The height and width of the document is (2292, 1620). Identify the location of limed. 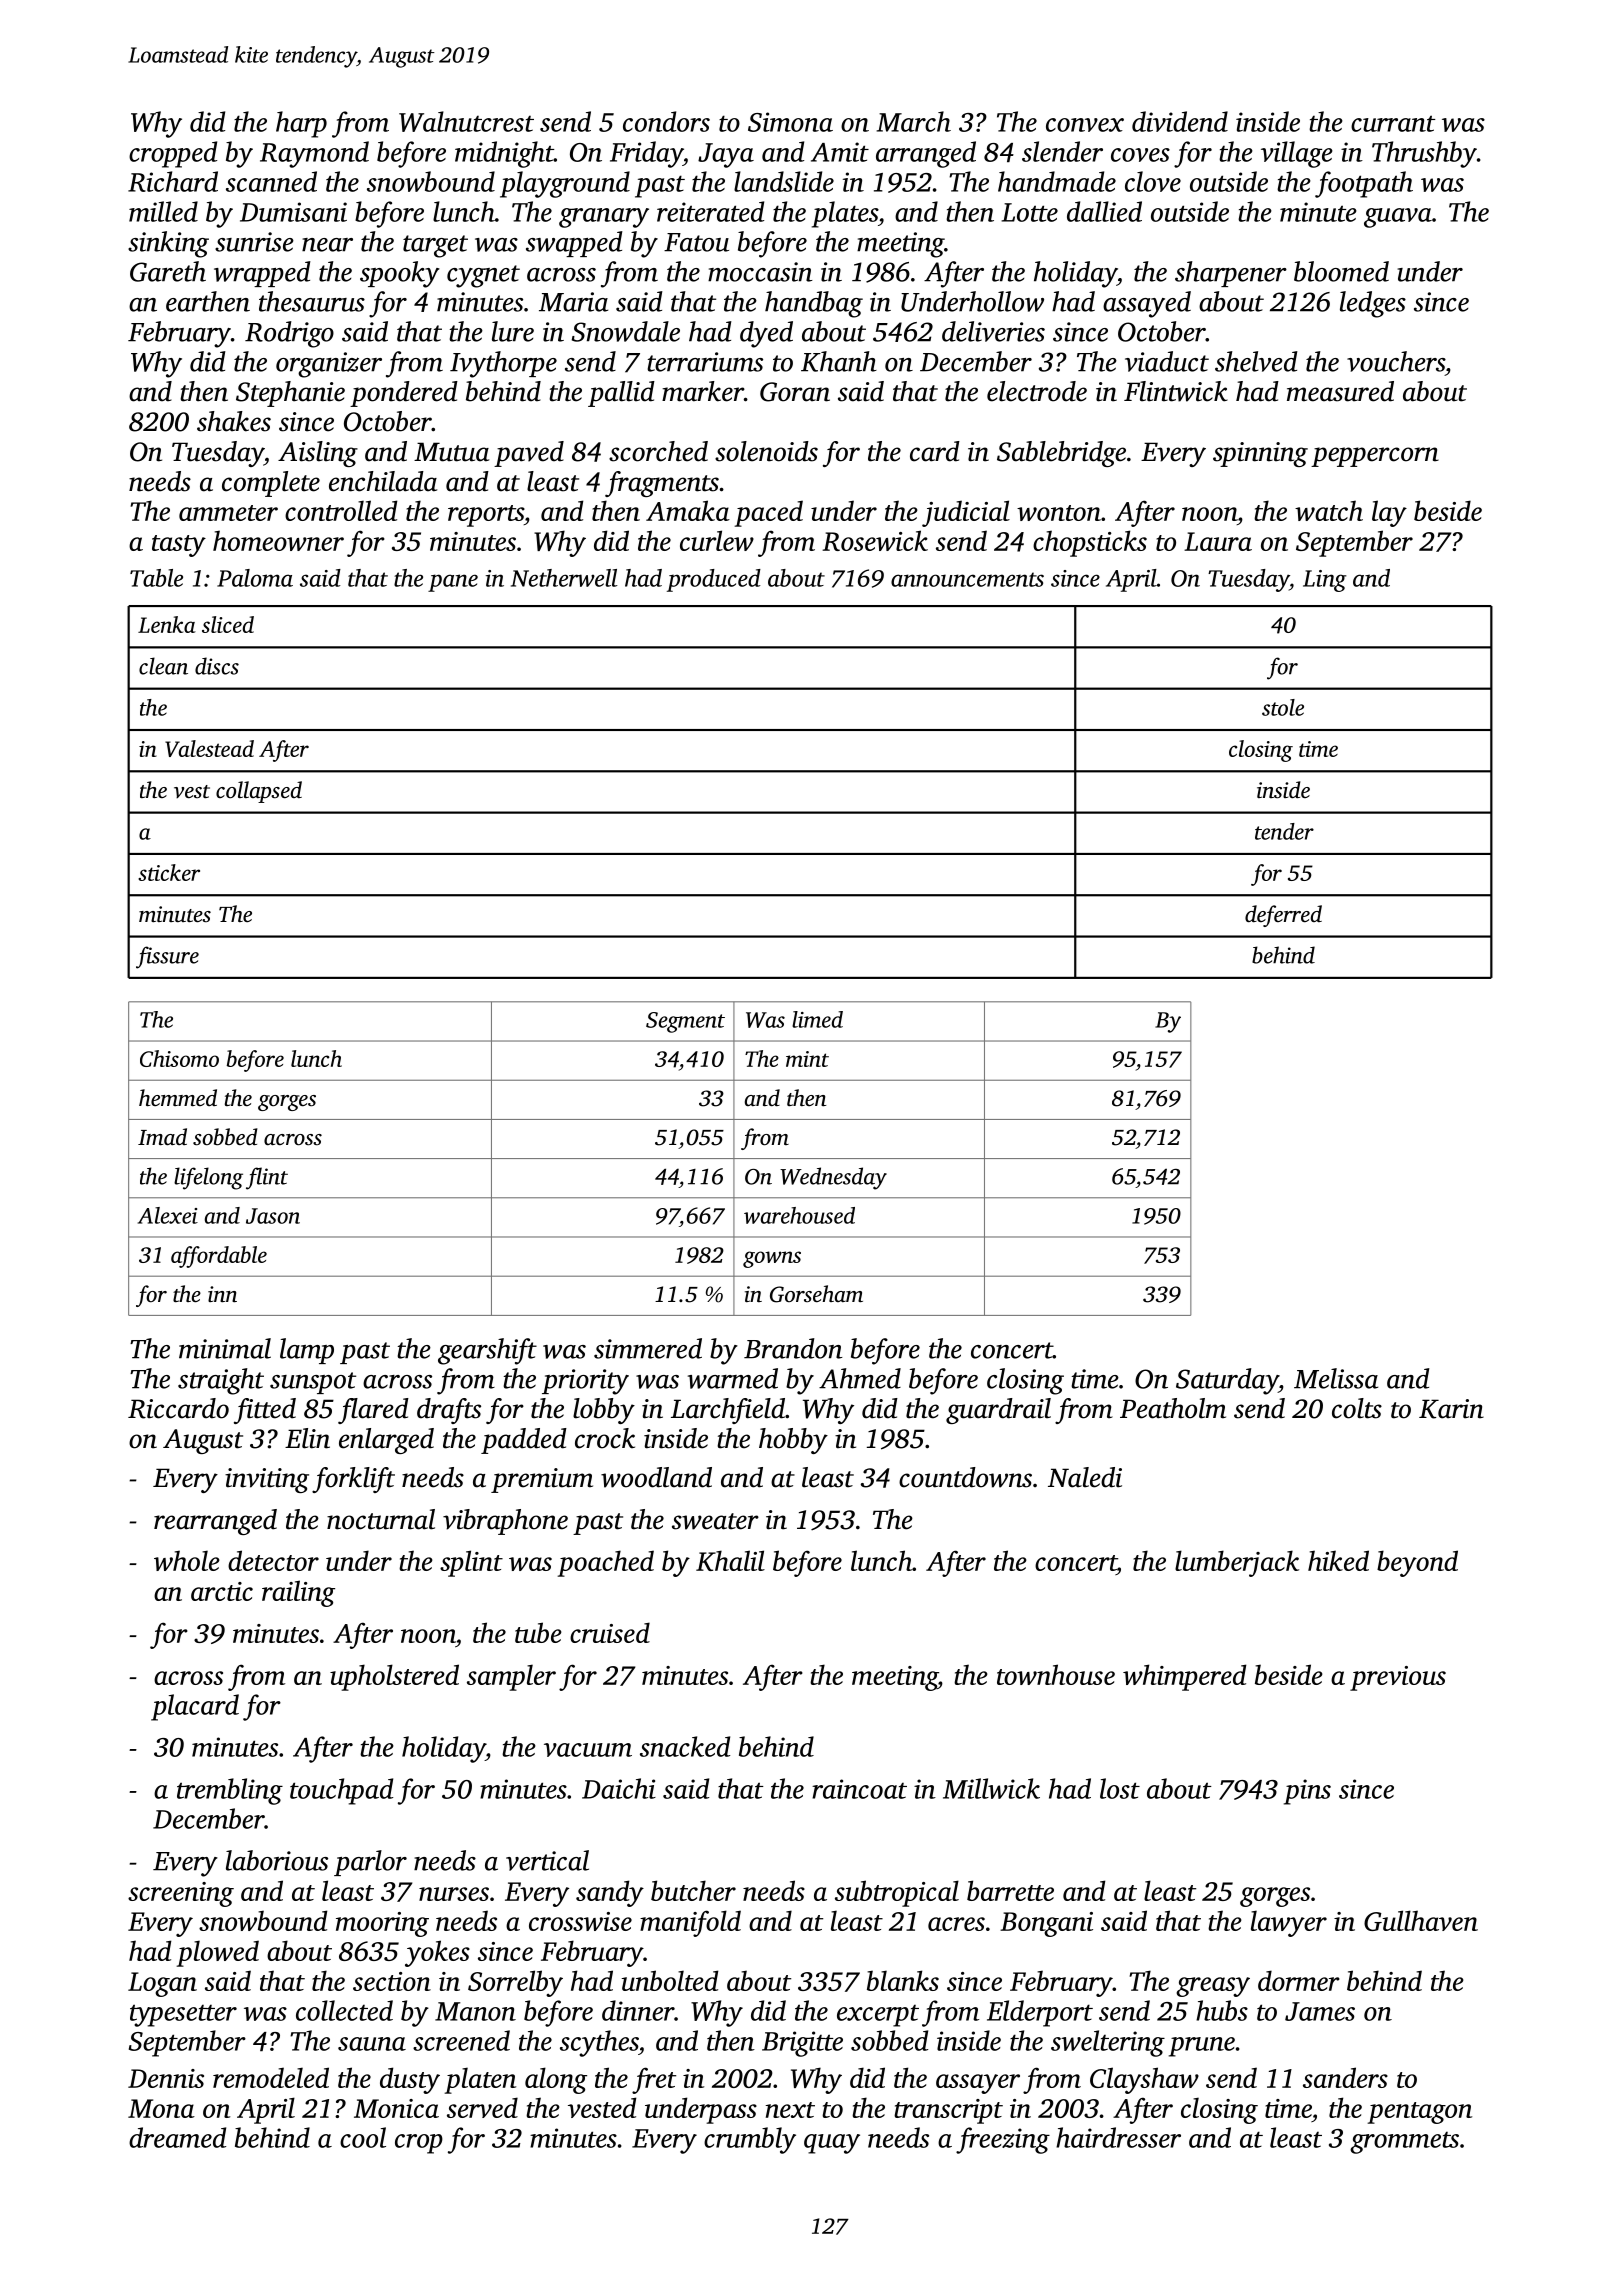
(817, 1019).
